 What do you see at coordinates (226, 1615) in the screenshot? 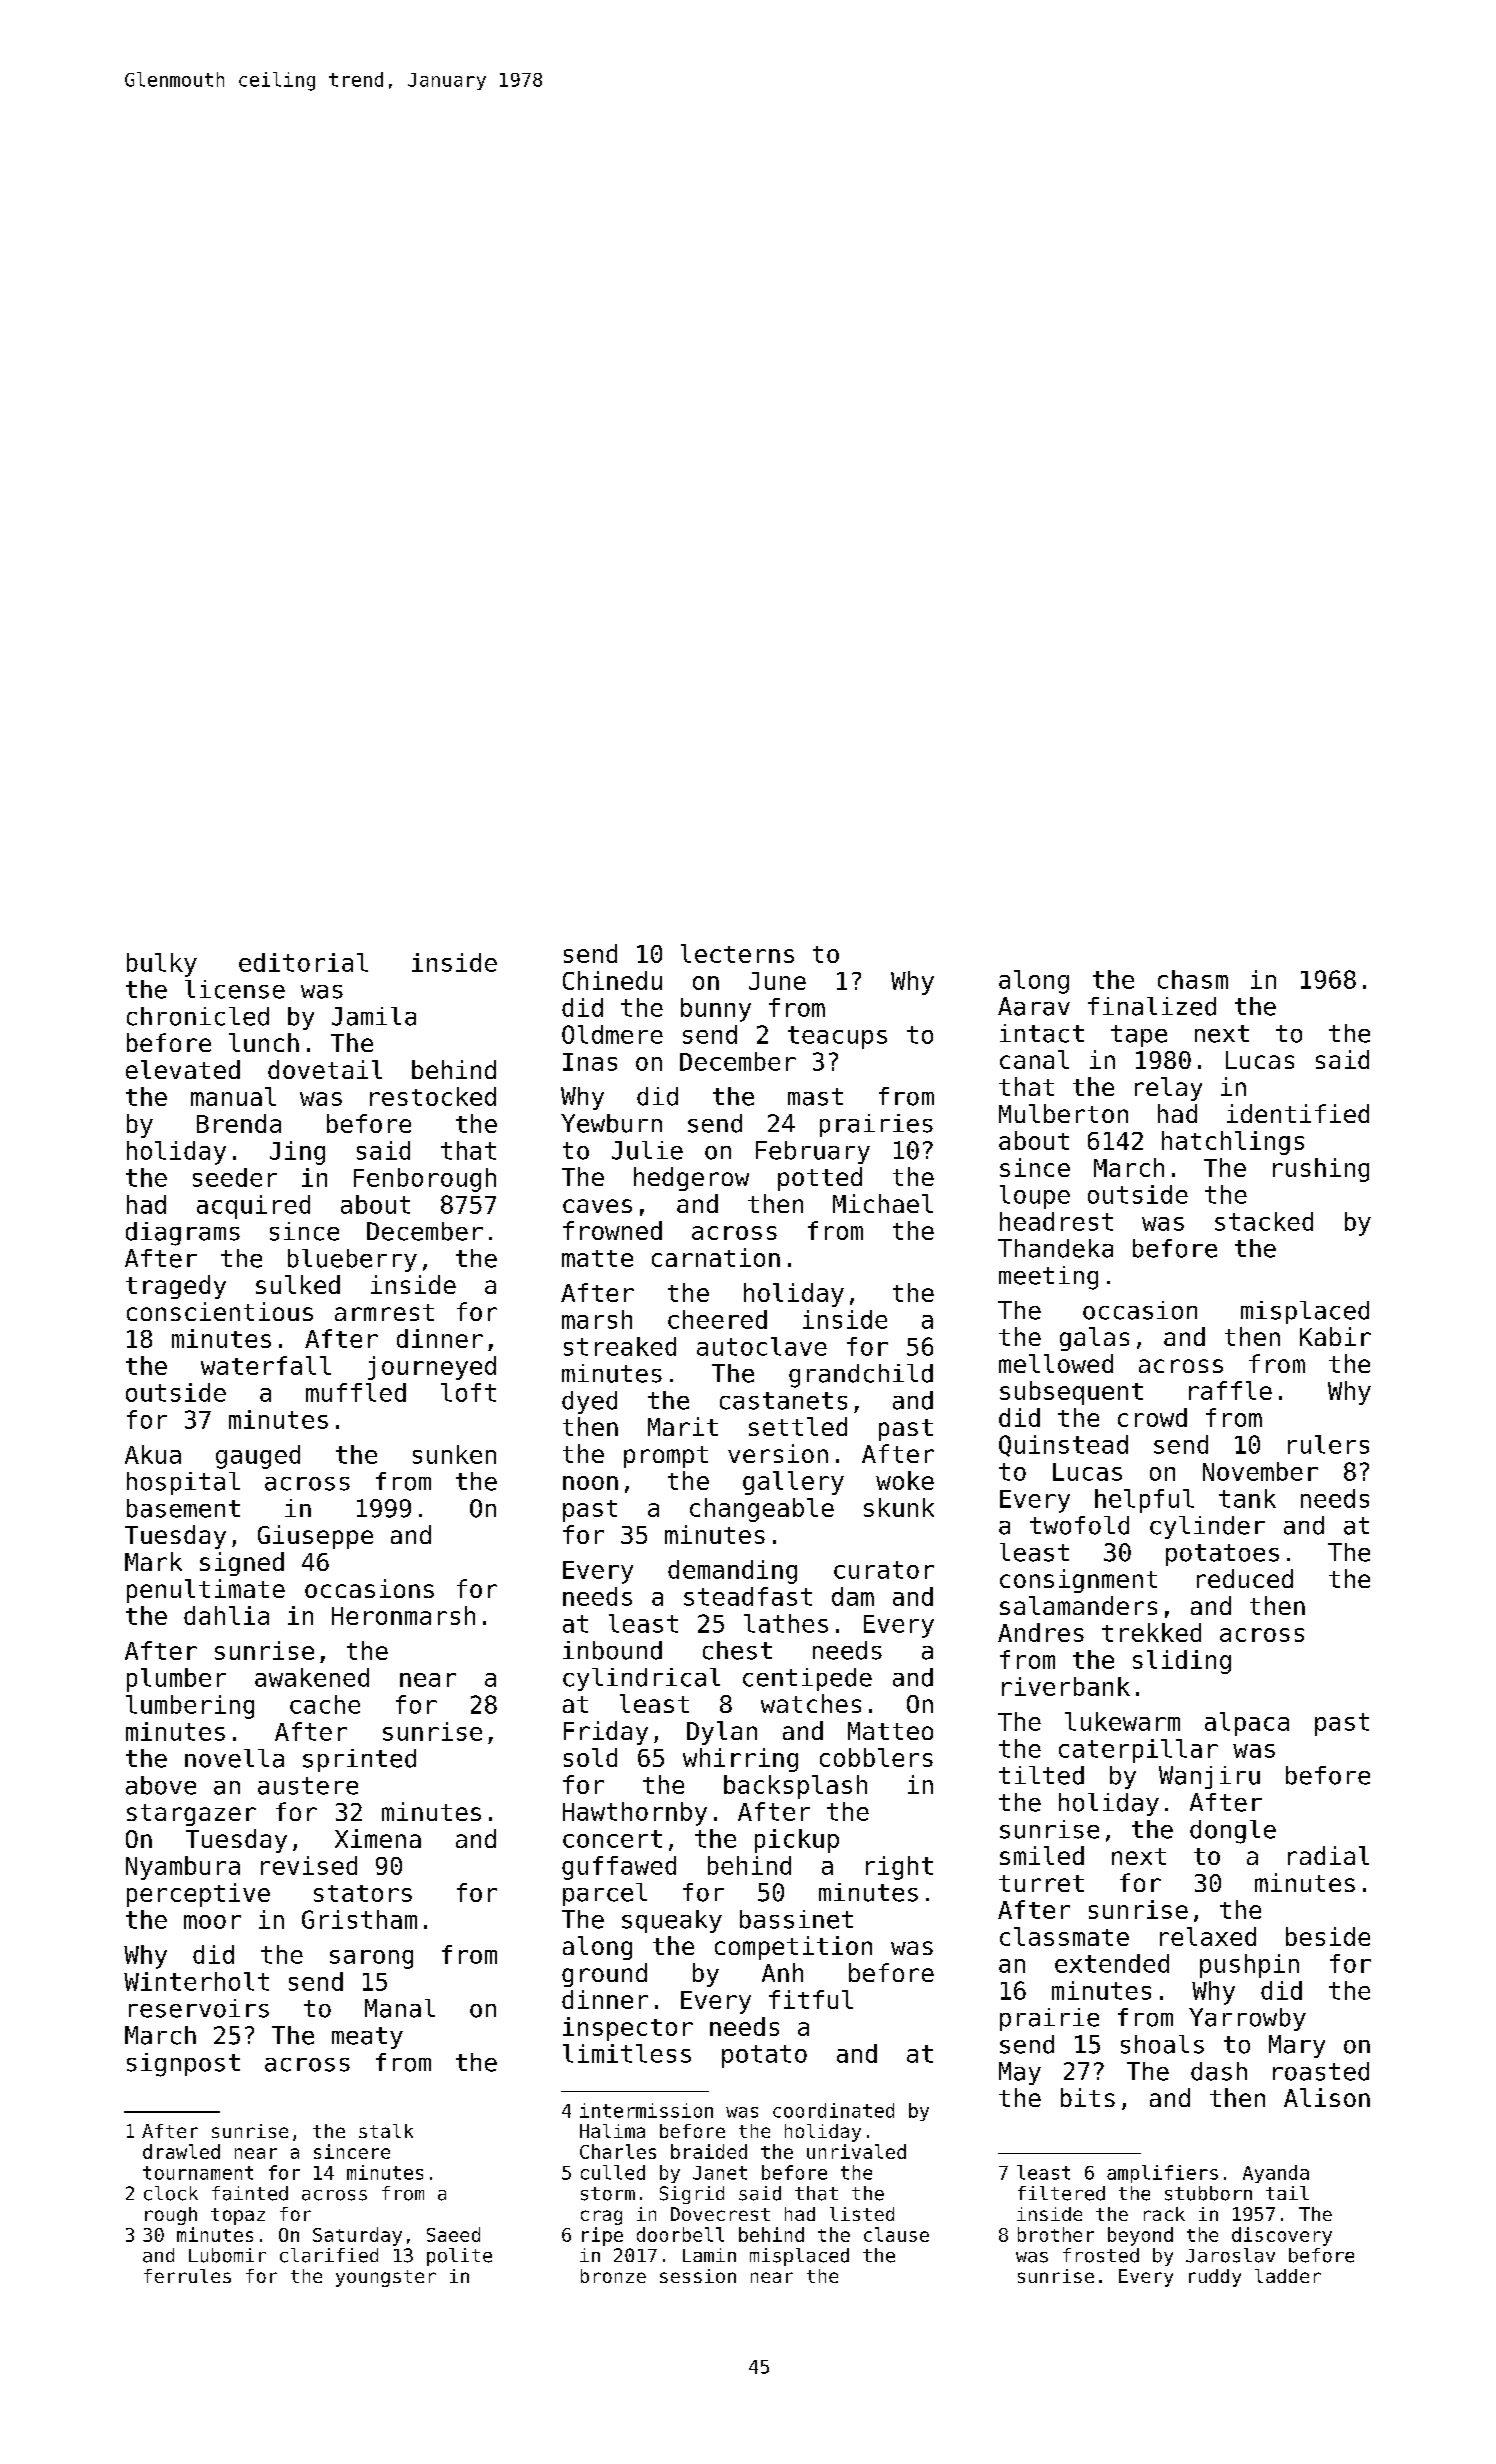
I see `dahlia` at bounding box center [226, 1615].
